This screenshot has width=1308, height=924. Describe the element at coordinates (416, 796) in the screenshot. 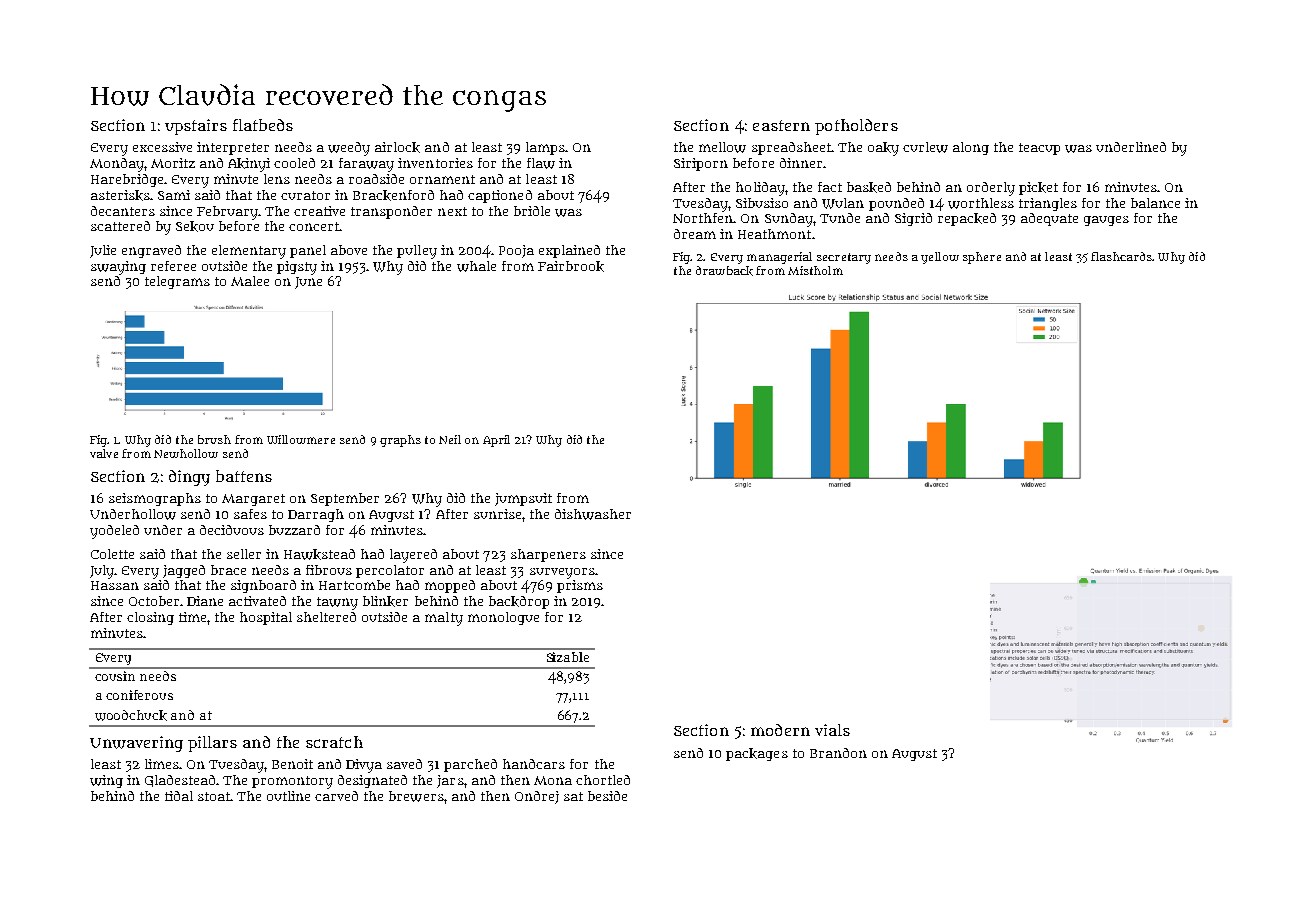

I see `brewers` at that location.
